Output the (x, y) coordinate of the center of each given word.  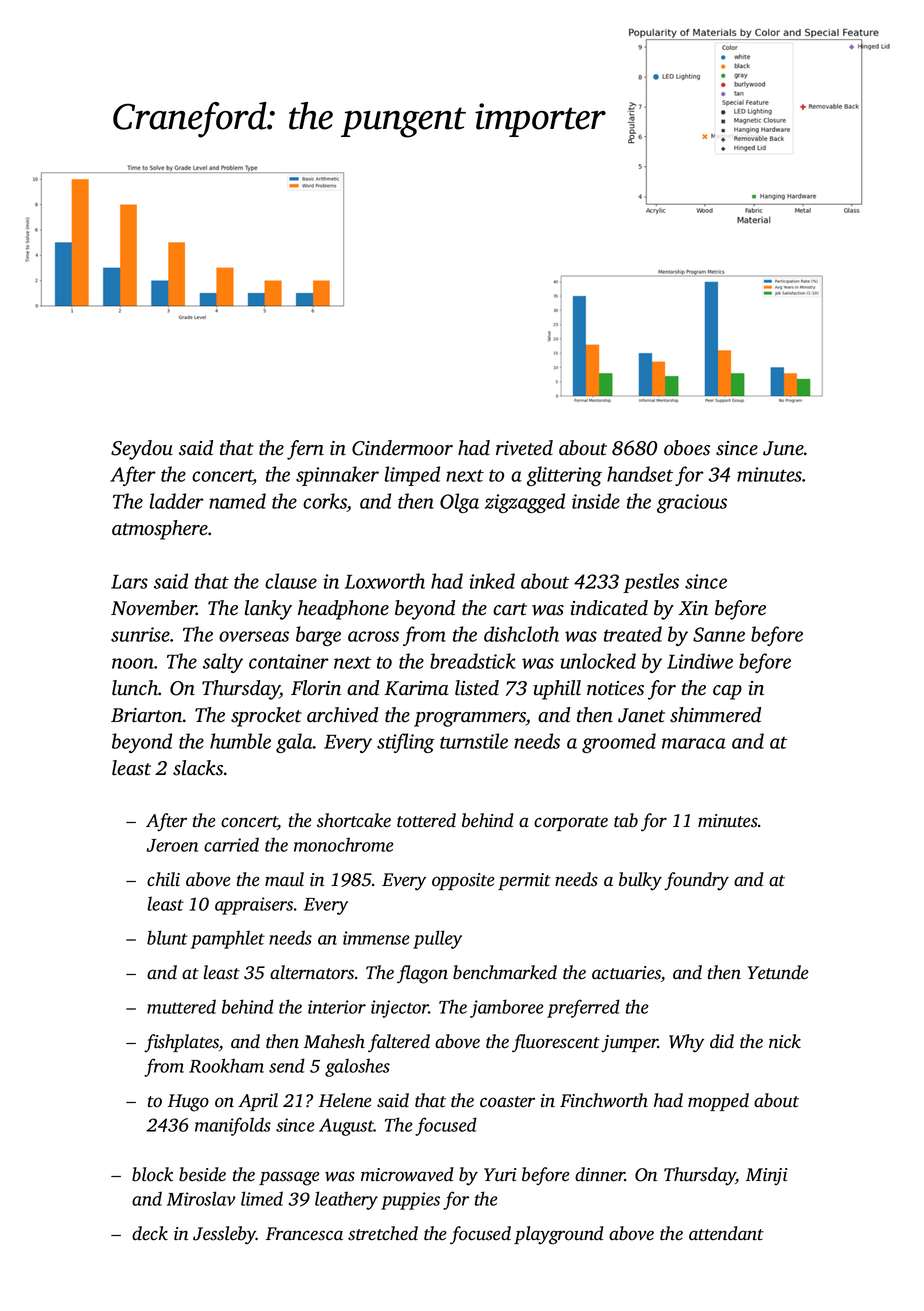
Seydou (142, 450)
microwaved (407, 1174)
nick (785, 1041)
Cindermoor (402, 448)
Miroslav (201, 1198)
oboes (687, 448)
